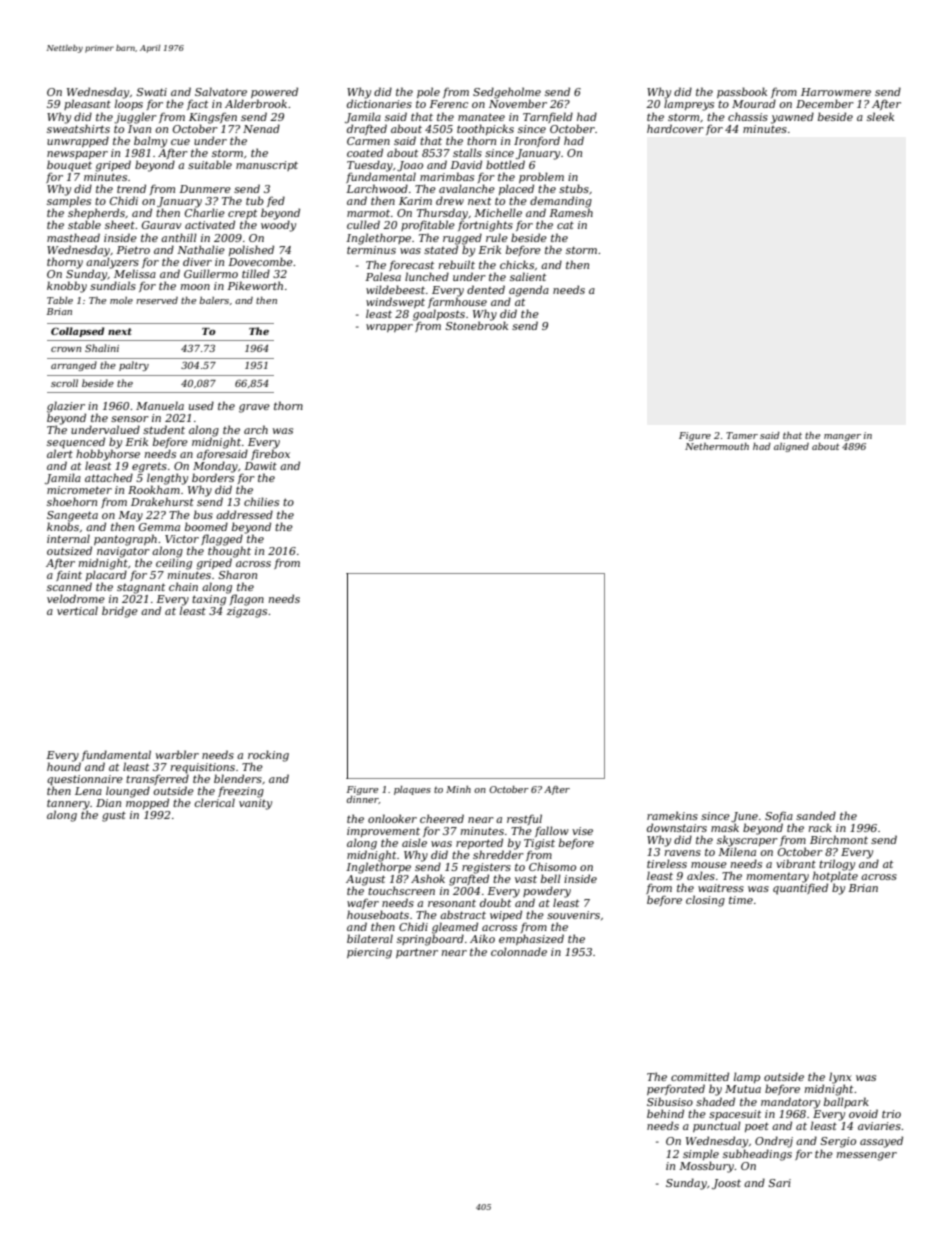 The image size is (952, 1233). Describe the element at coordinates (672, 815) in the page. I see `ramekins` at that location.
